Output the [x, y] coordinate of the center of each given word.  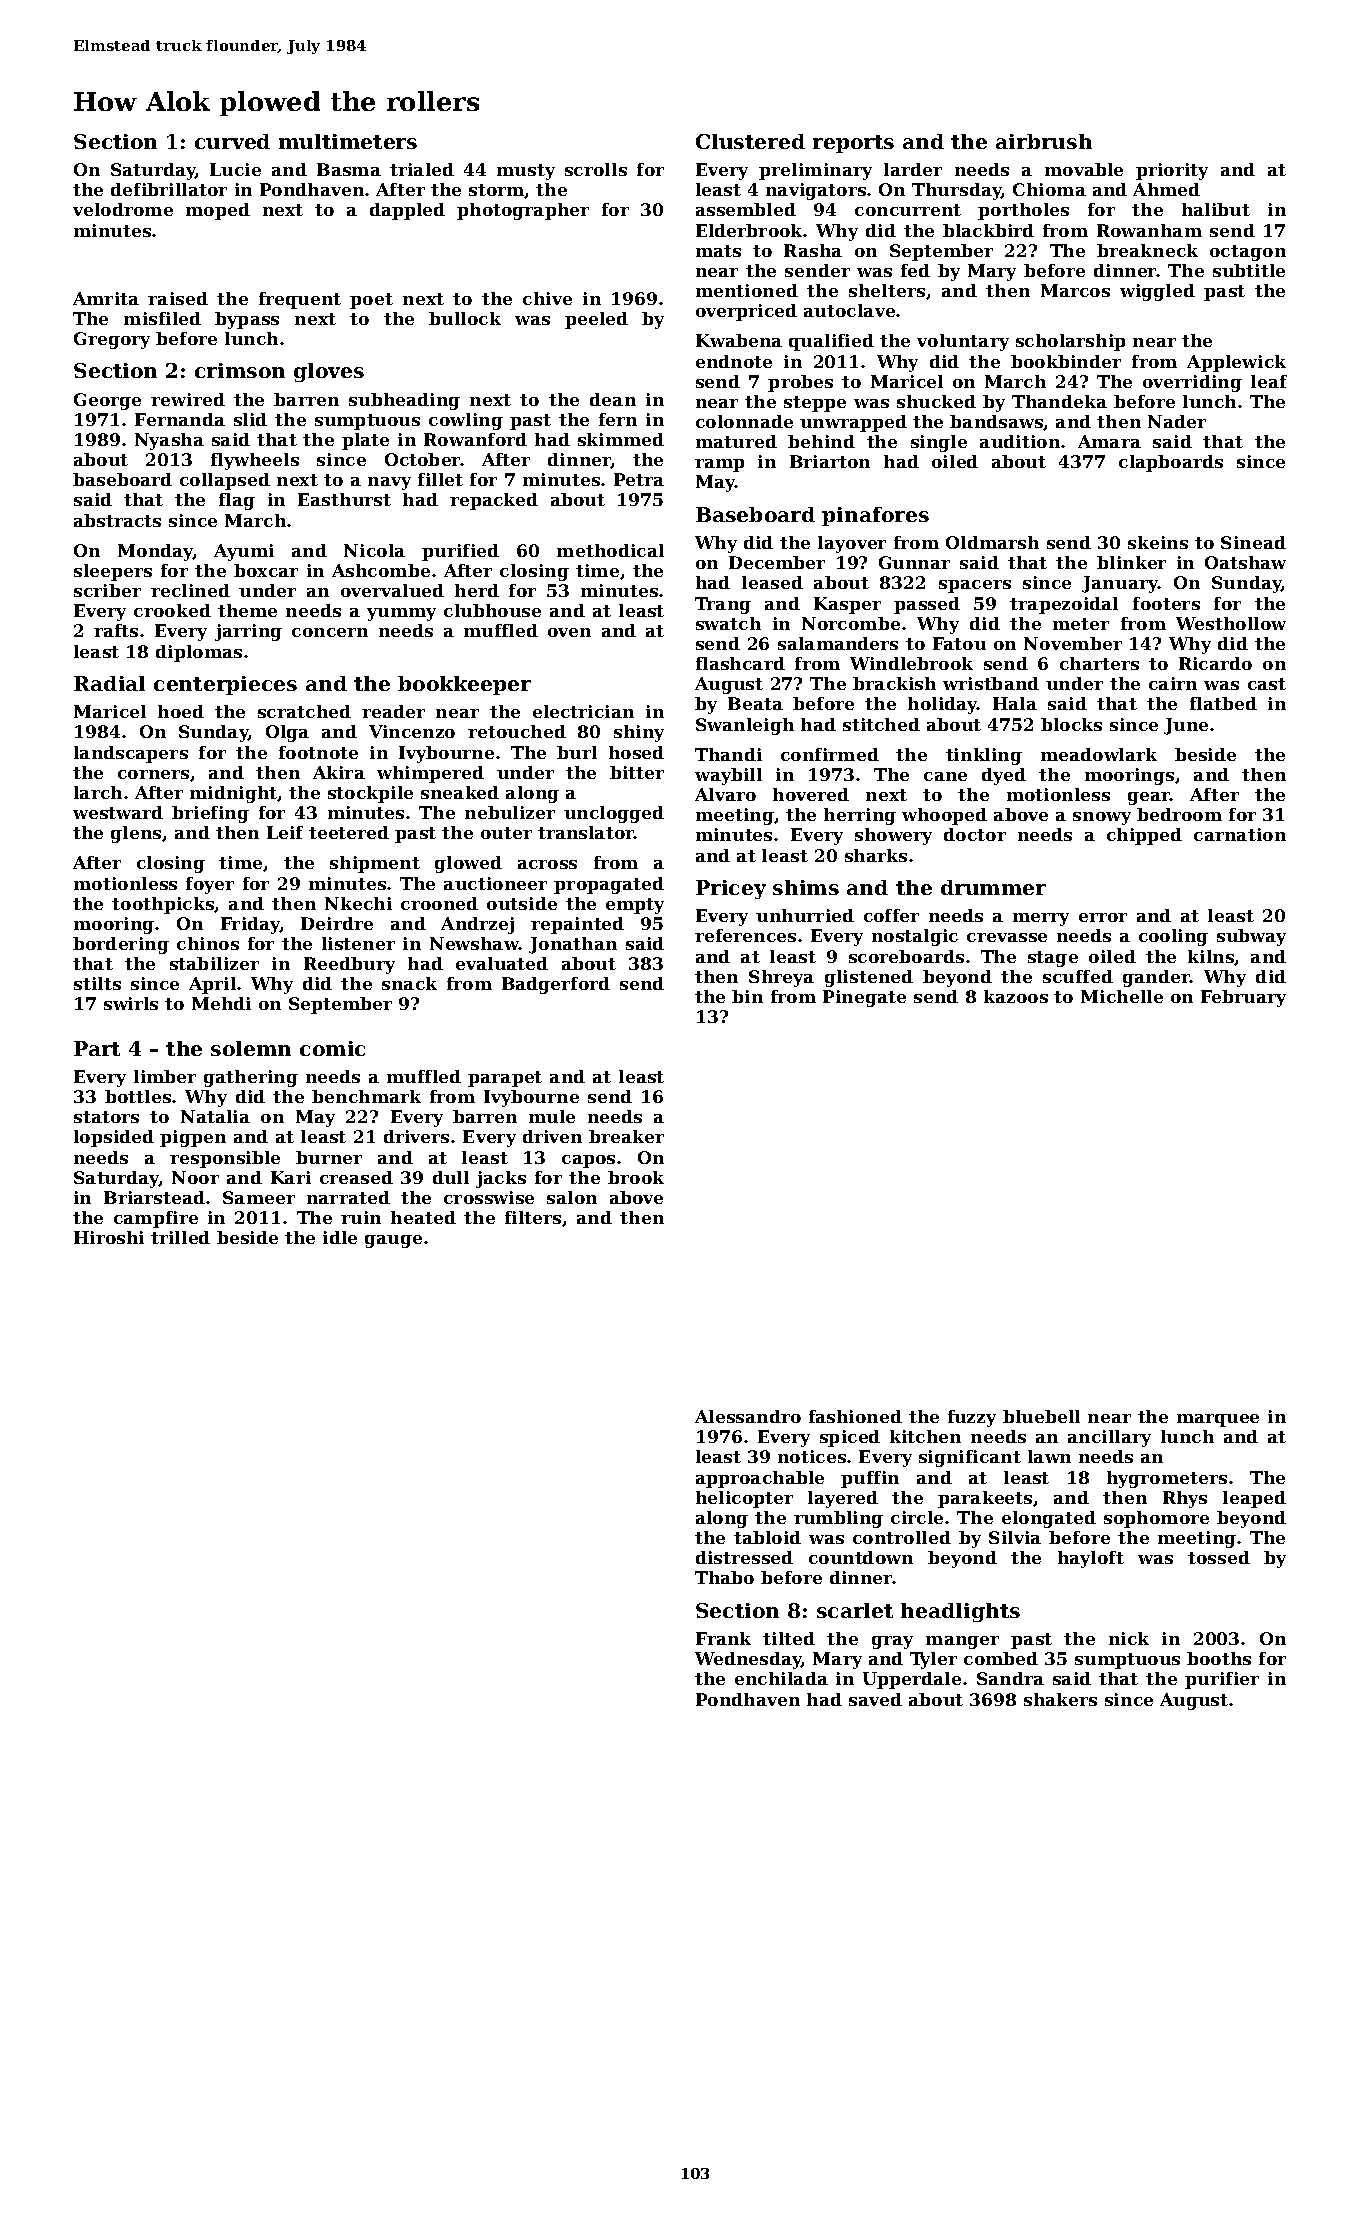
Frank [723, 1638]
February [1243, 998]
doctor [975, 834]
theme [247, 610]
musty [526, 172]
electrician [583, 711]
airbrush [1044, 141]
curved [232, 141]
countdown [861, 1557]
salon [572, 1197]
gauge [393, 1241]
